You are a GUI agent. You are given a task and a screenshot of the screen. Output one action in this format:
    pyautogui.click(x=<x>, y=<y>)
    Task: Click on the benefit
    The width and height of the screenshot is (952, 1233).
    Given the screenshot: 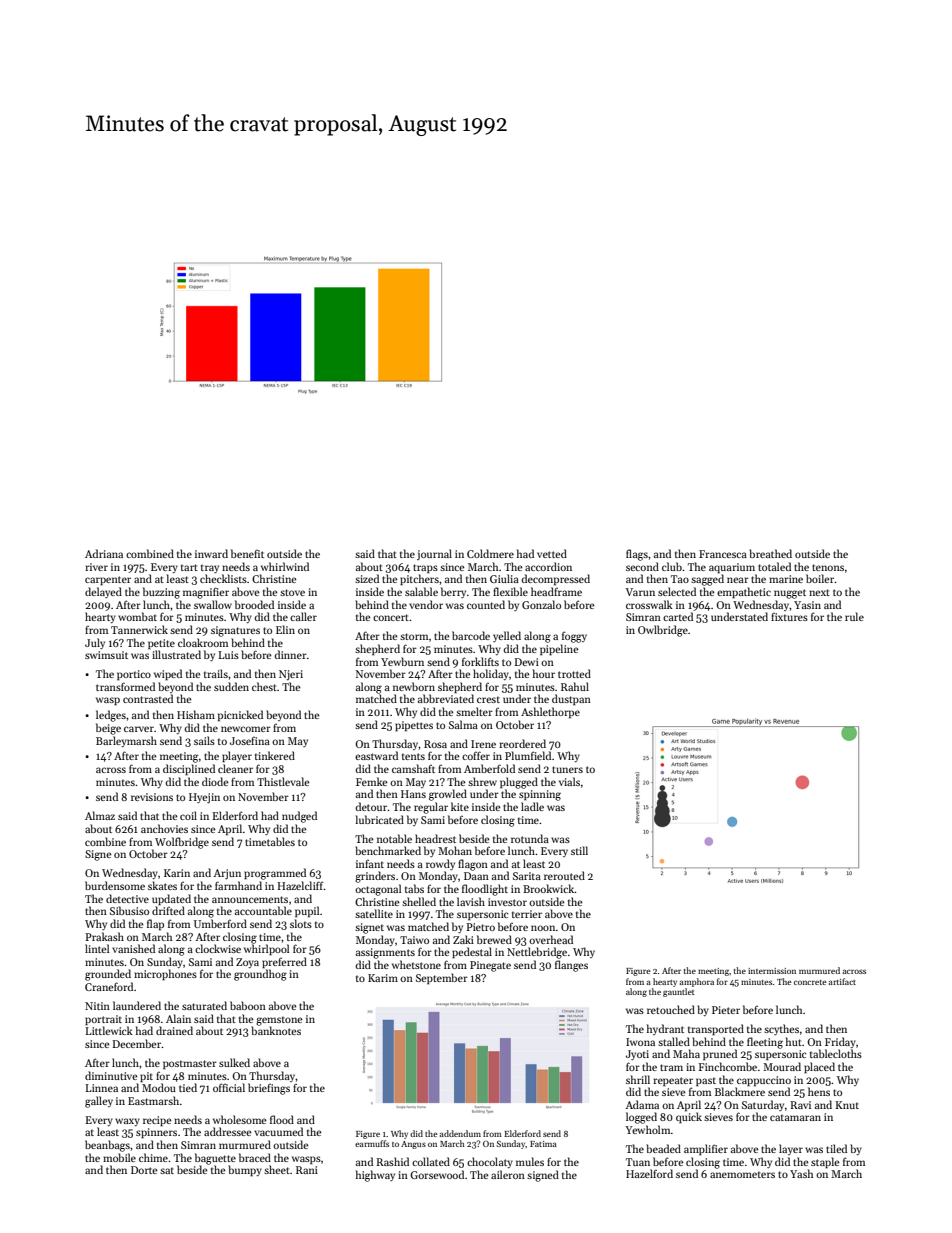 What is the action you would take?
    pyautogui.click(x=247, y=553)
